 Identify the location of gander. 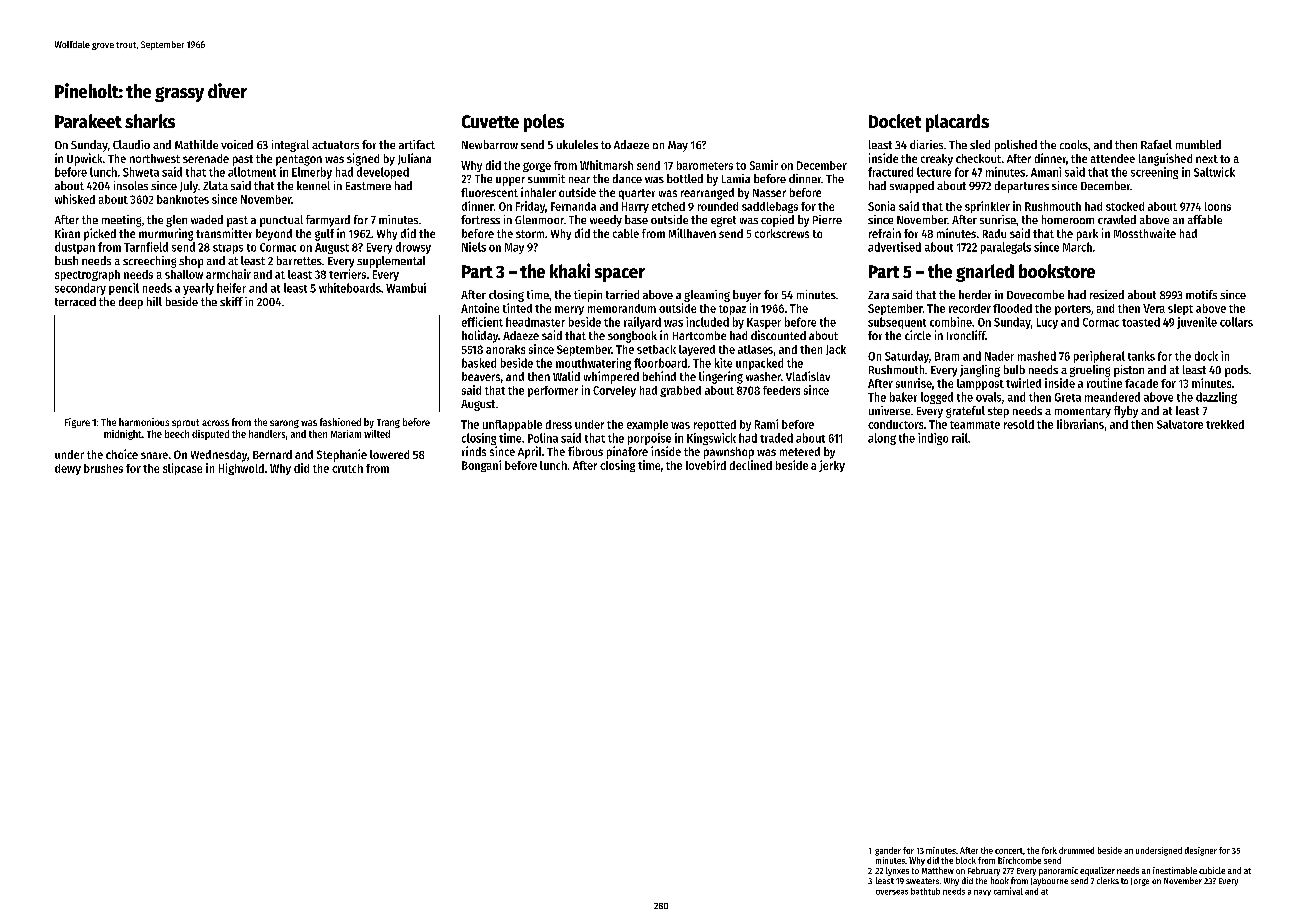
(888, 851).
